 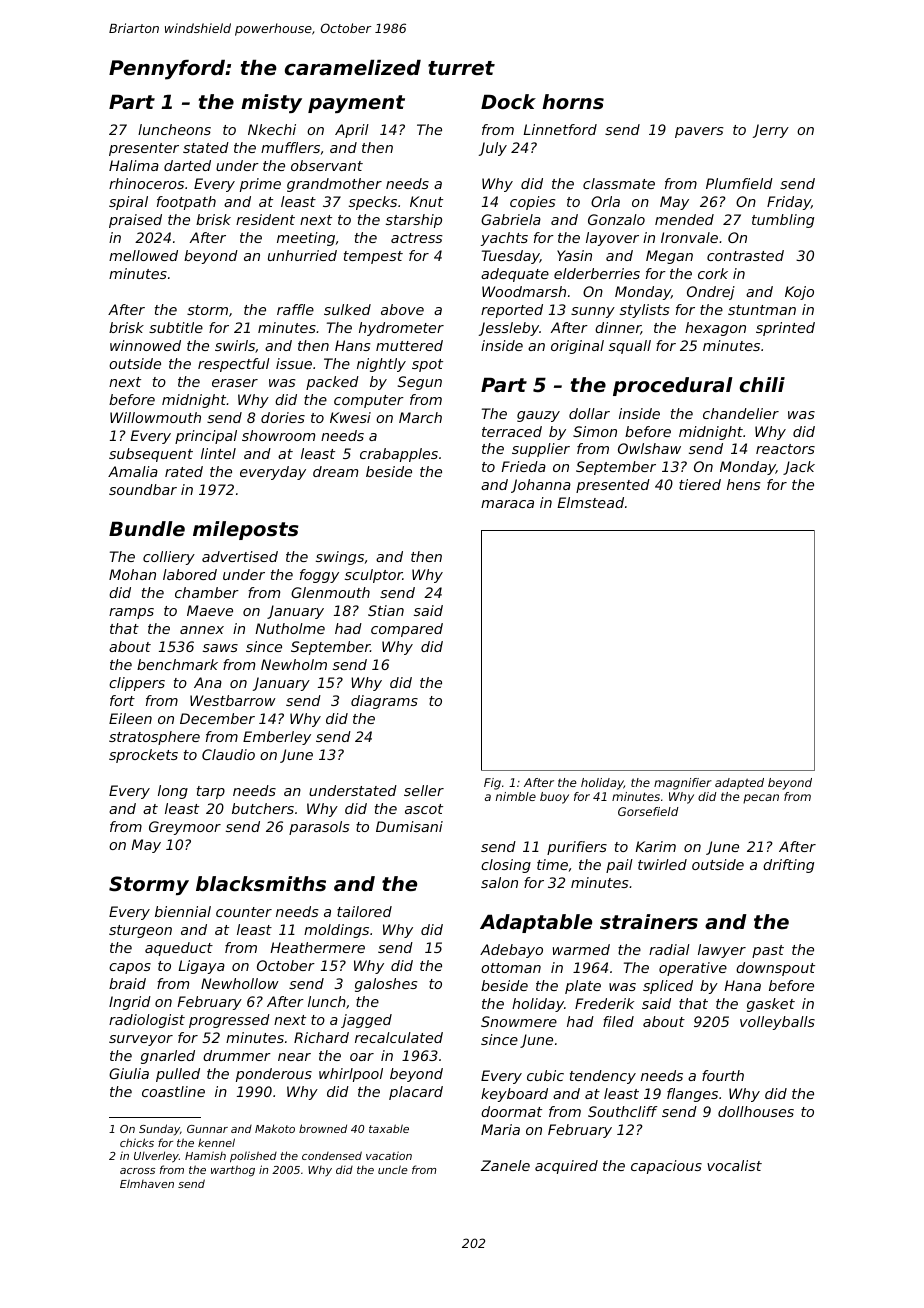 I want to click on resident, so click(x=265, y=219).
